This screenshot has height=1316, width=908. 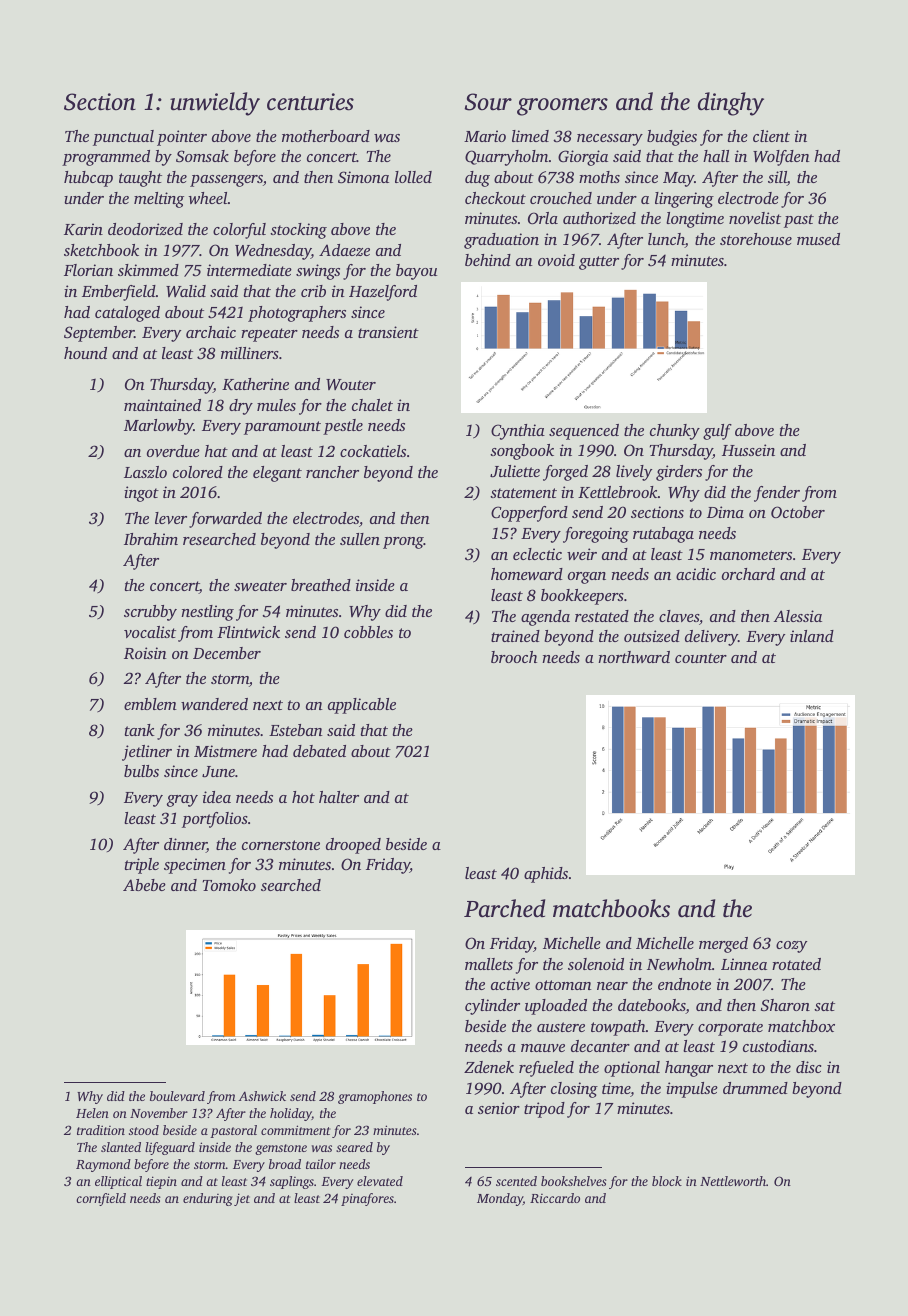 I want to click on inland, so click(x=812, y=636).
